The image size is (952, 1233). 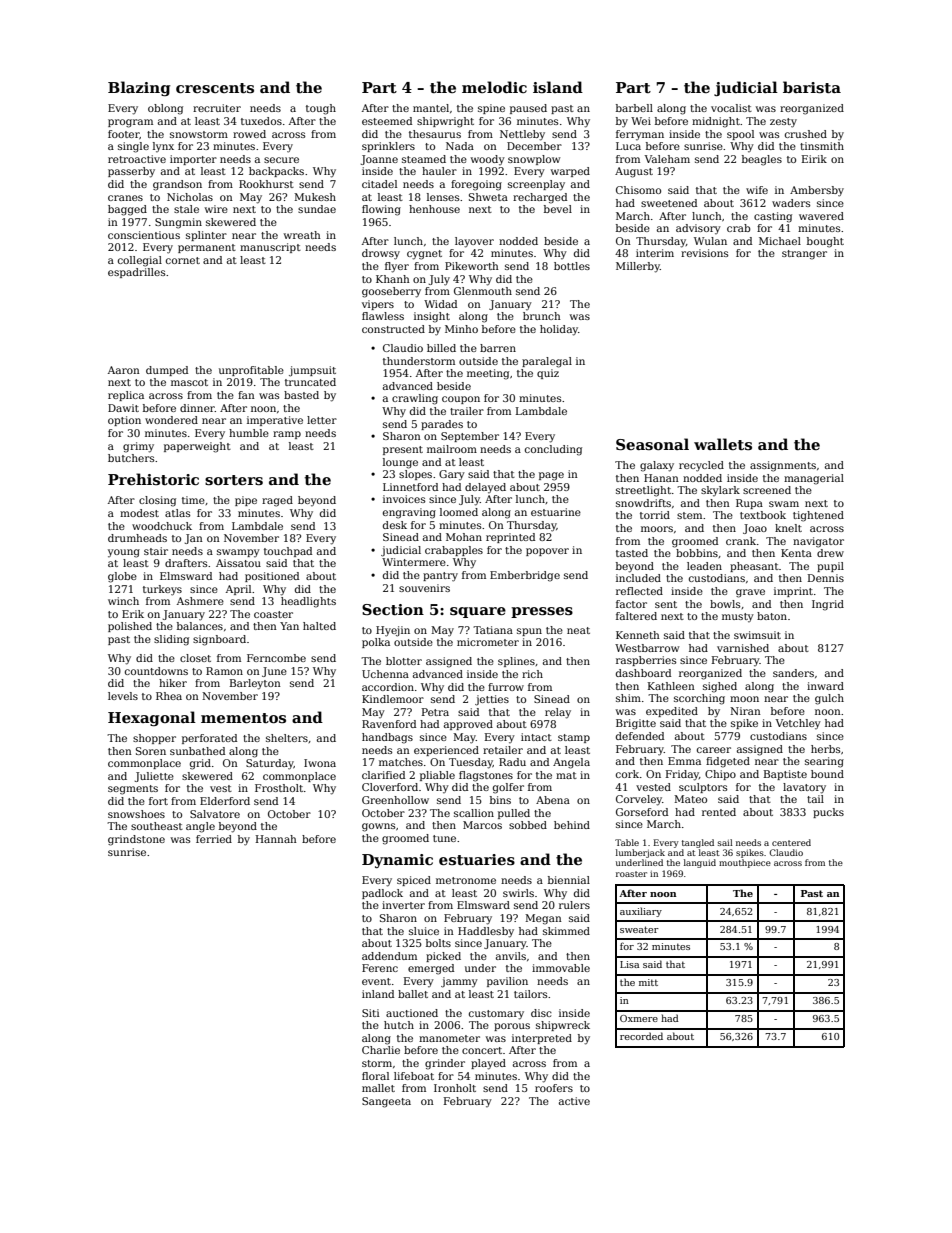 What do you see at coordinates (381, 254) in the screenshot?
I see `drowsy` at bounding box center [381, 254].
